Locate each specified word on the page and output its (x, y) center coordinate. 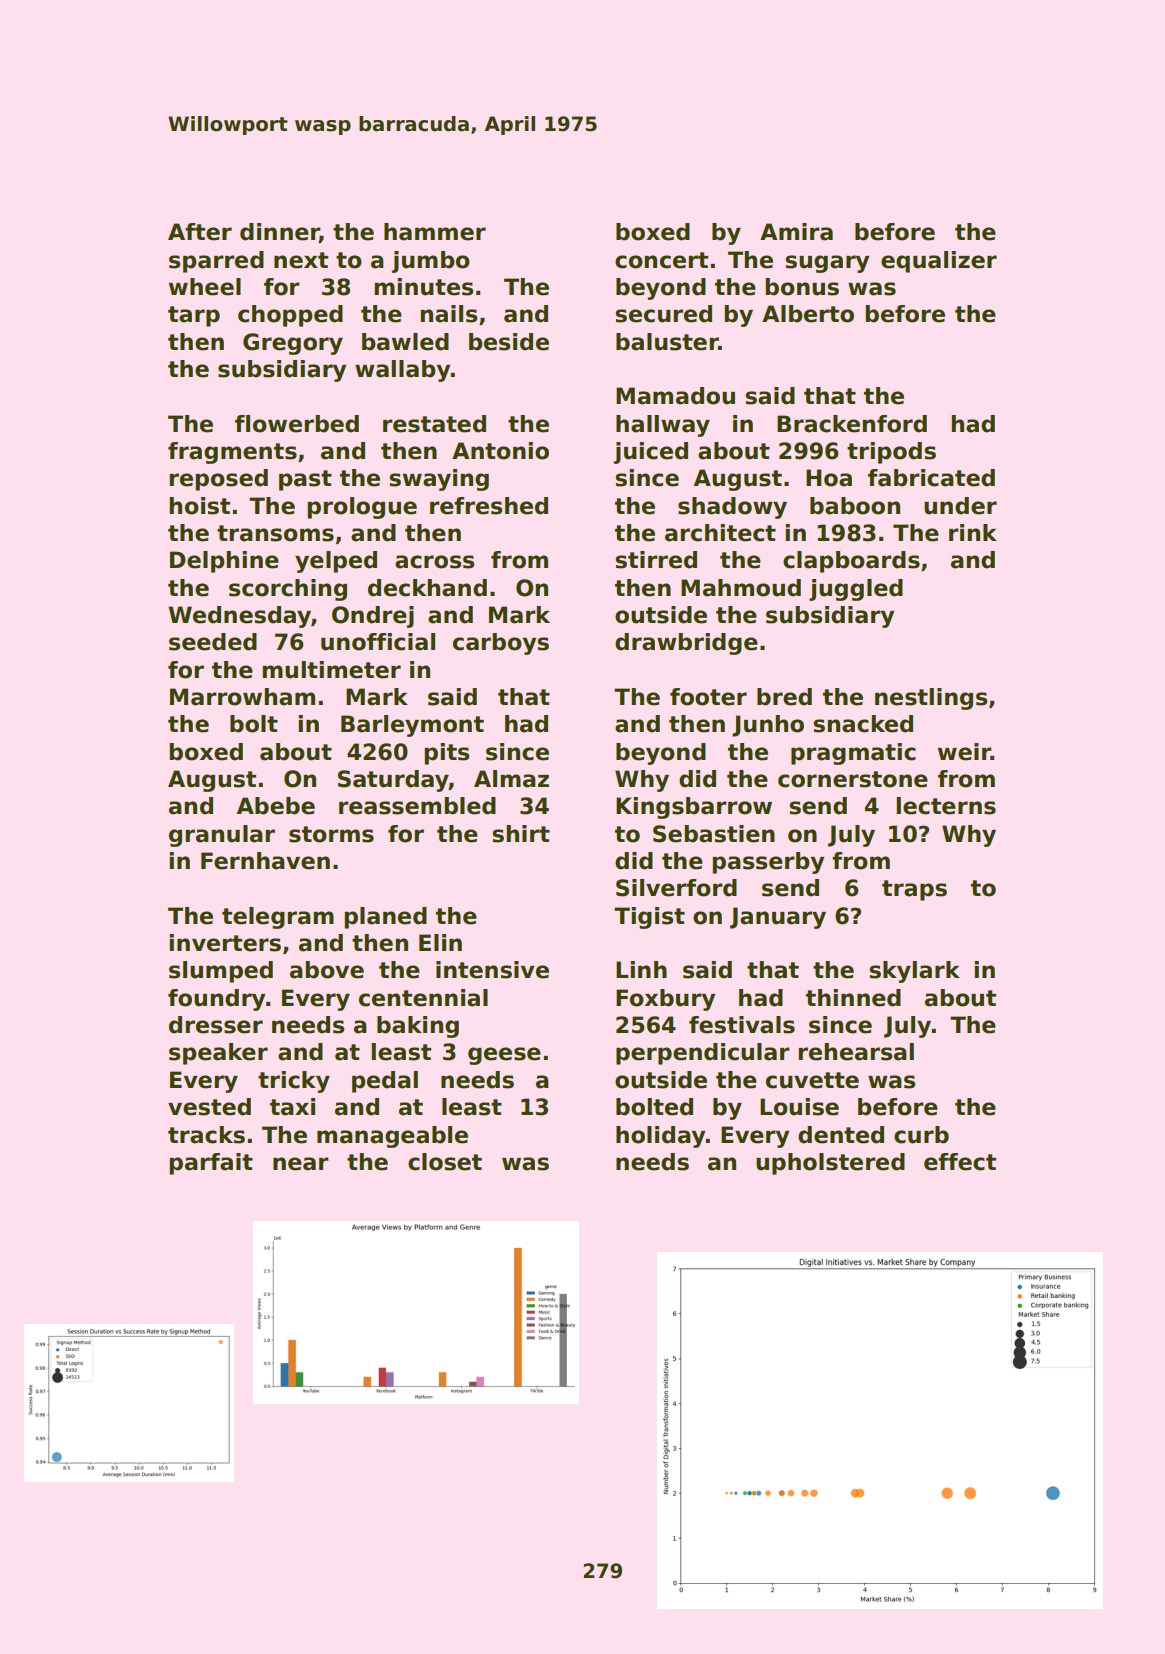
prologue (362, 508)
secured (663, 314)
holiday (660, 1137)
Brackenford (852, 424)
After (200, 232)
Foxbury (665, 1000)
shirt (521, 834)
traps (914, 890)
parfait (211, 1164)
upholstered (830, 1164)
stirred (656, 560)
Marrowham (242, 697)
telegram (278, 918)
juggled (856, 590)
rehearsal (856, 1052)
